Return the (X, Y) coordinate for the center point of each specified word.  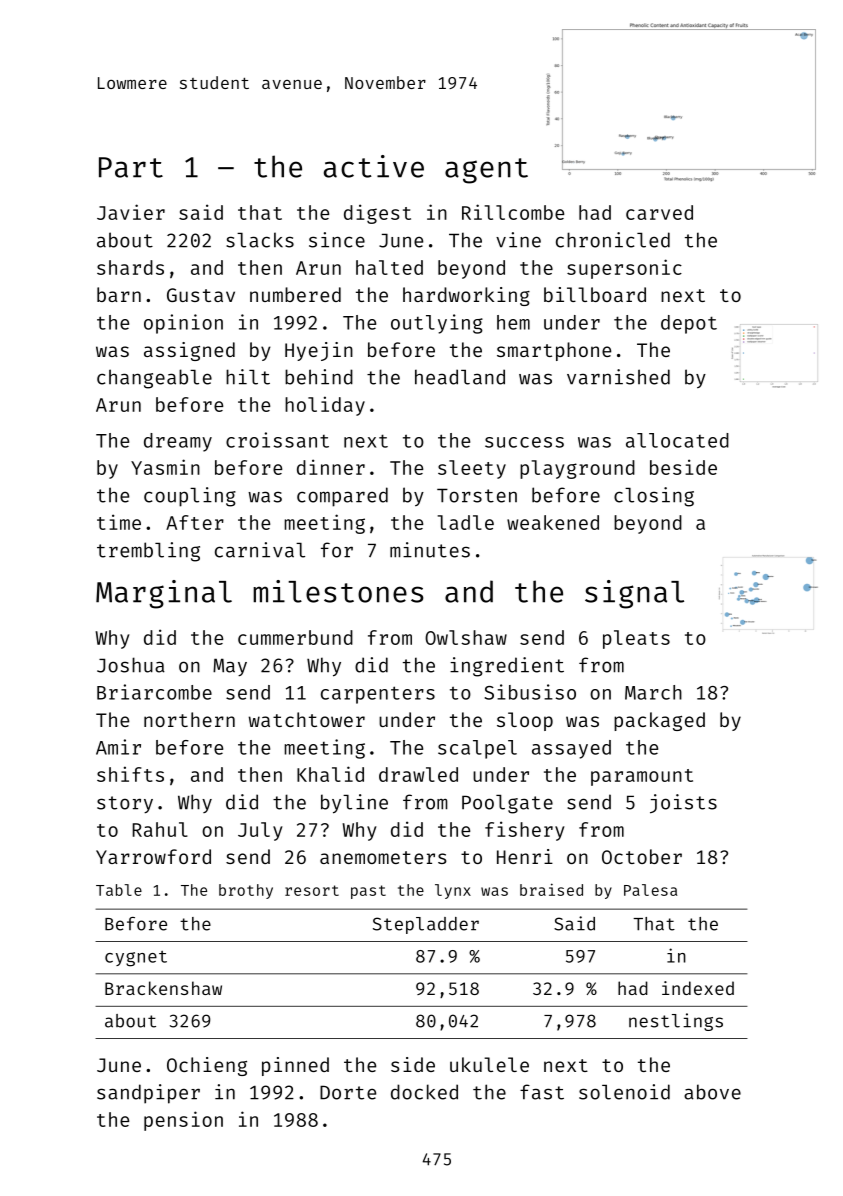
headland (460, 377)
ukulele (489, 1064)
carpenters (378, 695)
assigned (189, 351)
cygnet (136, 959)
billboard (595, 294)
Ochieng (207, 1066)
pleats (636, 639)
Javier (131, 212)
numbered (295, 294)
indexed (698, 988)
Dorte (348, 1092)
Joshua (131, 665)
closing (654, 497)
